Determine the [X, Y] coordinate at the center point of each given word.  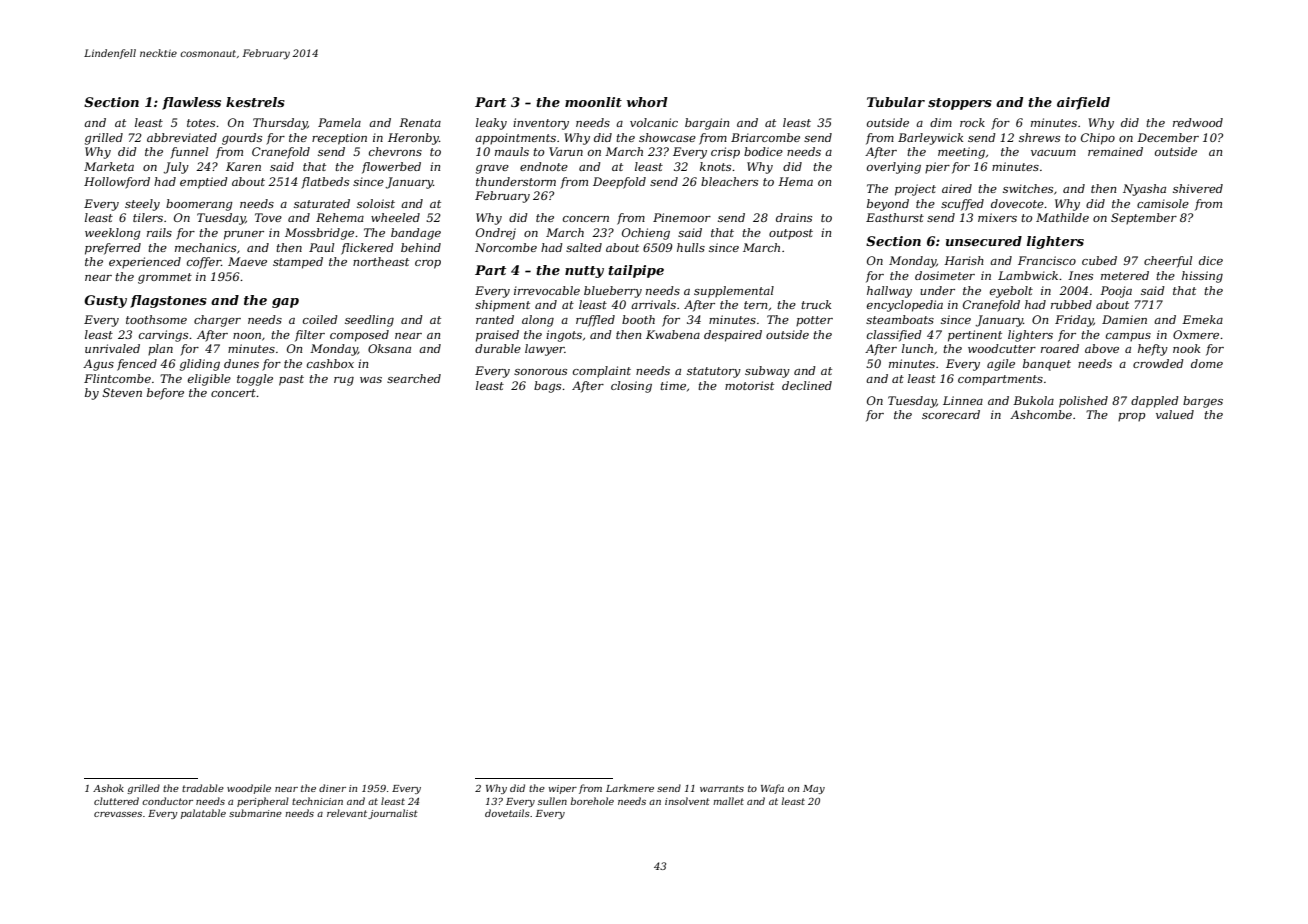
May [814, 789]
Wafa [772, 789]
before [165, 394]
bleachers [729, 181]
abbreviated [182, 137]
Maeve [247, 261]
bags [547, 387]
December [1168, 137]
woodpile [249, 789]
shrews [1039, 137]
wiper [563, 789]
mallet [728, 801]
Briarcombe [765, 137]
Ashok [108, 788]
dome [1207, 363]
